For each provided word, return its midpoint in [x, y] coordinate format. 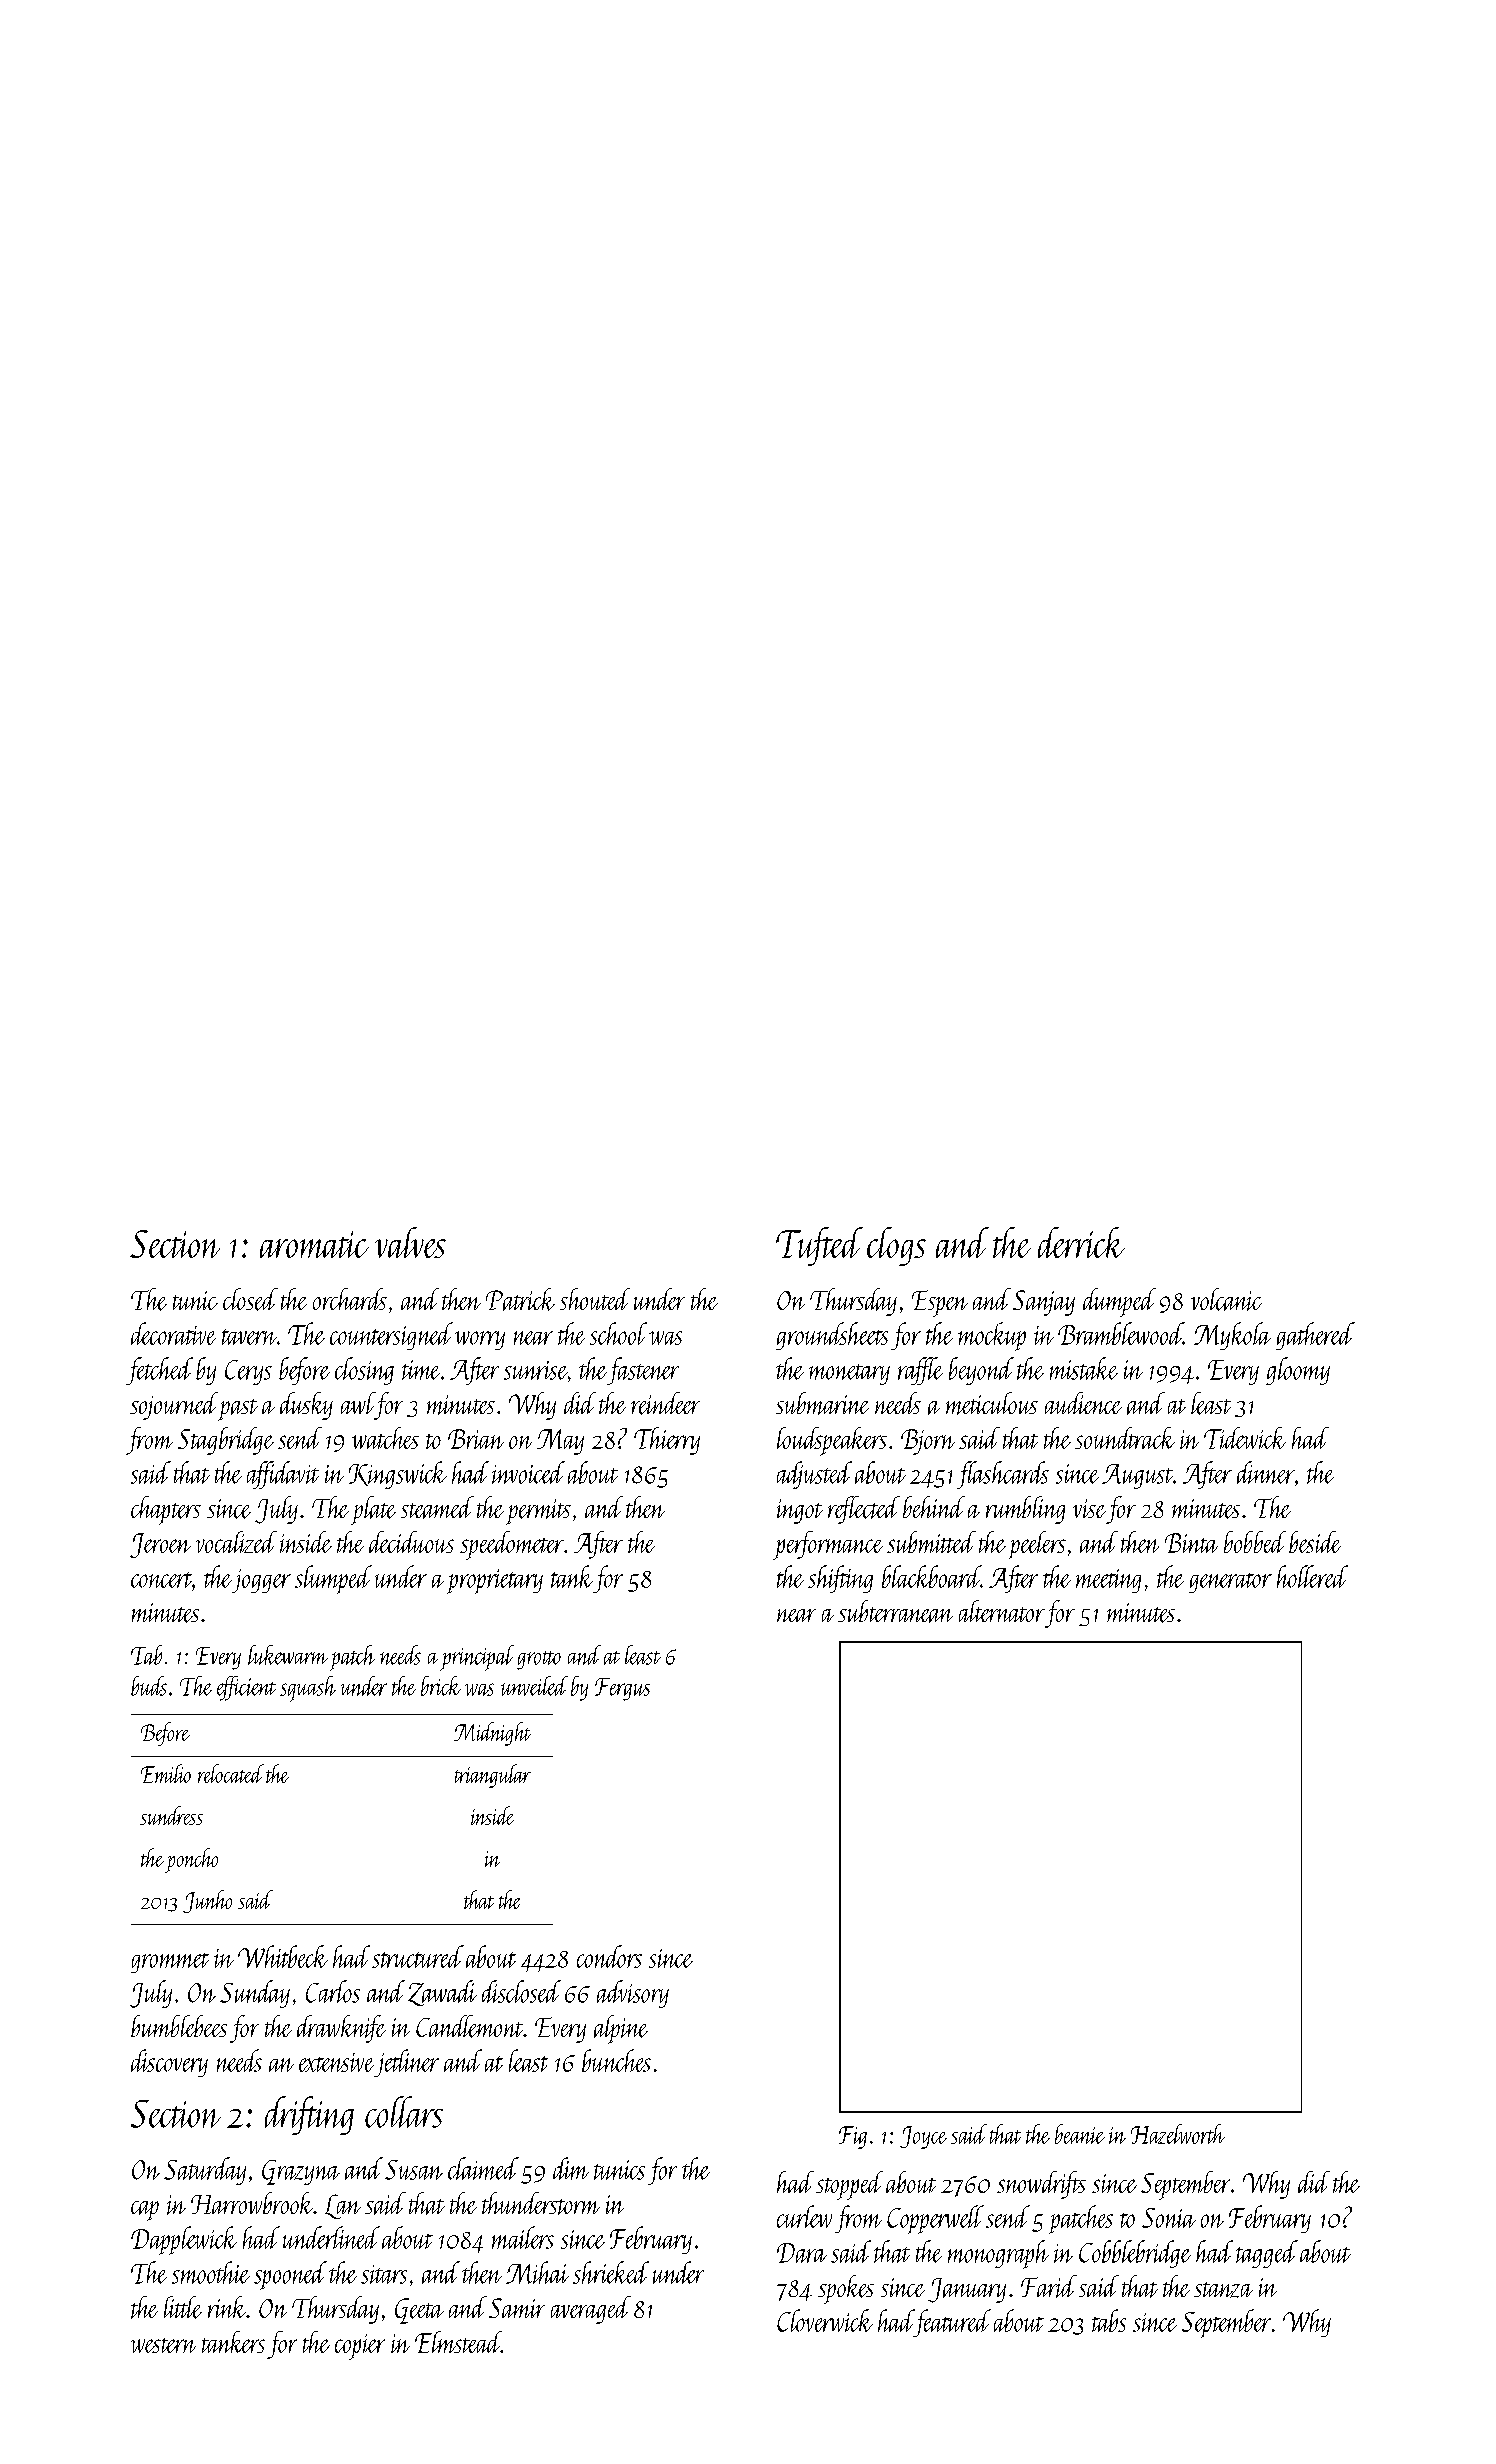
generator [1230, 1583]
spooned [290, 2275]
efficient [246, 1688]
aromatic [314, 1244]
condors [609, 1956]
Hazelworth [1178, 2134]
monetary [849, 1374]
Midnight [492, 1734]
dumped [1119, 1302]
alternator [1002, 1611]
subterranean [895, 1611]
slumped [333, 1579]
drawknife [341, 2029]
